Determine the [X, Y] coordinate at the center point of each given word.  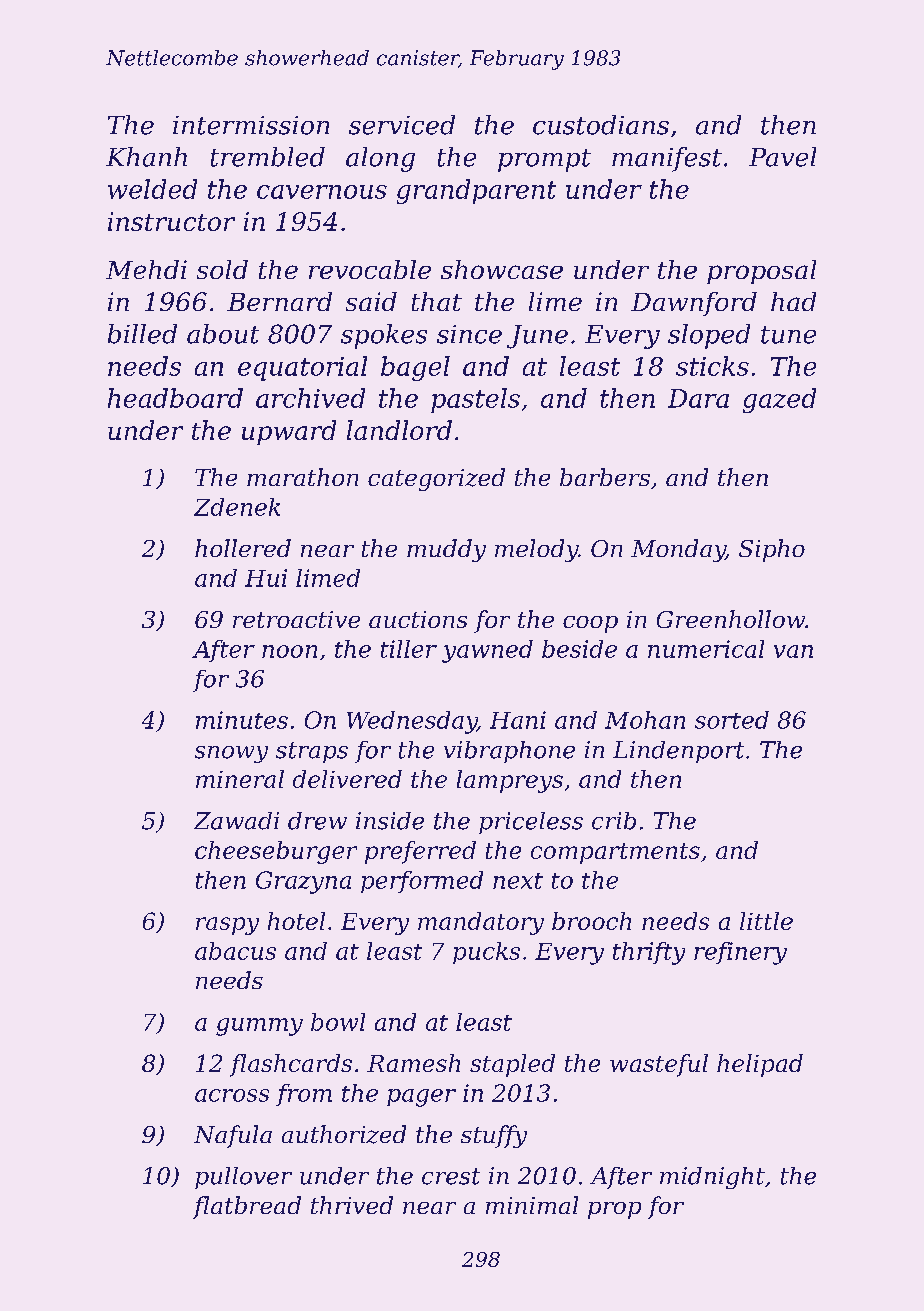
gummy [259, 1027]
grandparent [476, 191]
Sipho [772, 550]
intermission [251, 125]
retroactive [296, 619]
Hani [518, 720]
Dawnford [694, 304]
